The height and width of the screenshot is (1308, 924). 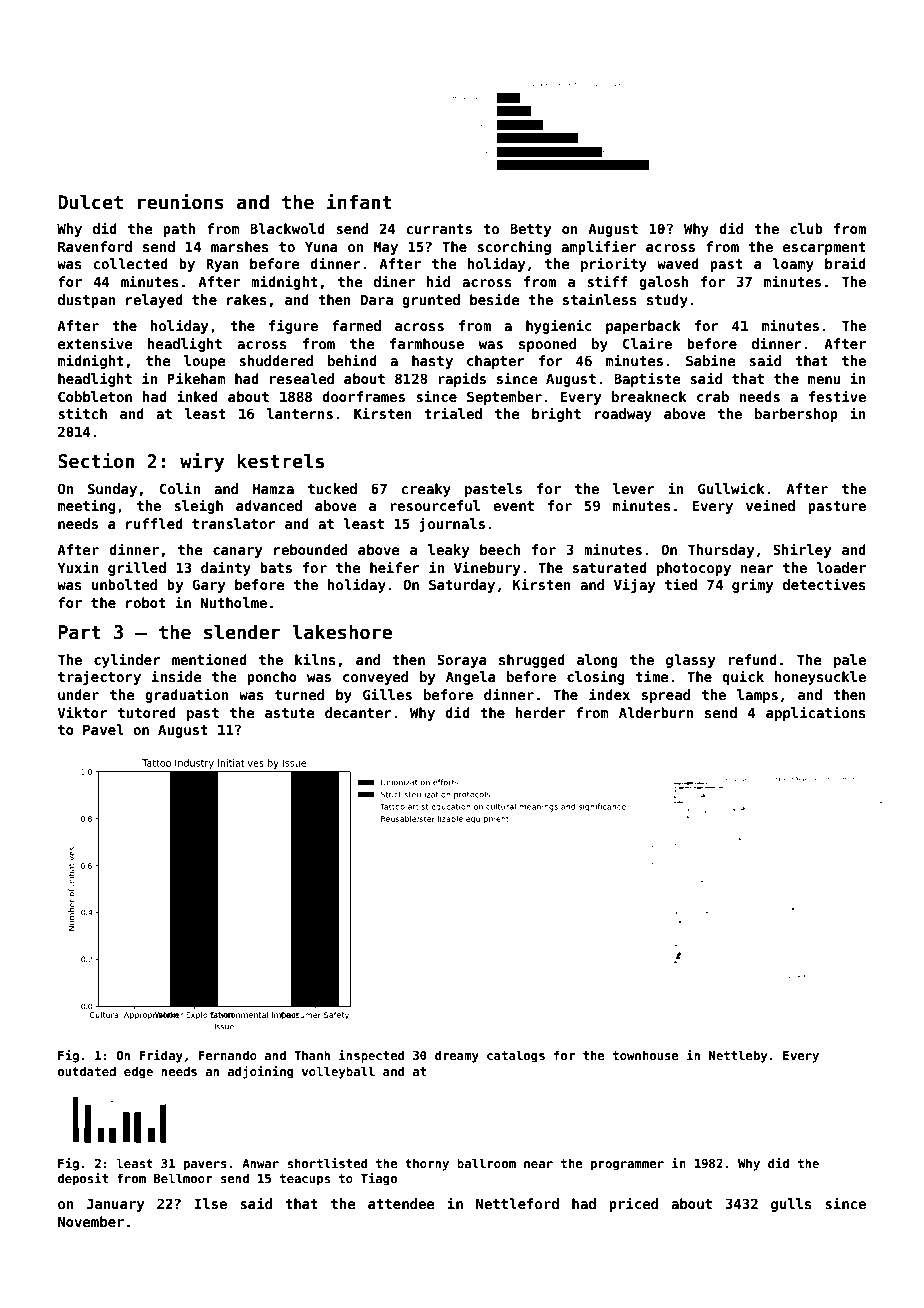 I want to click on townhouse, so click(x=646, y=1055).
